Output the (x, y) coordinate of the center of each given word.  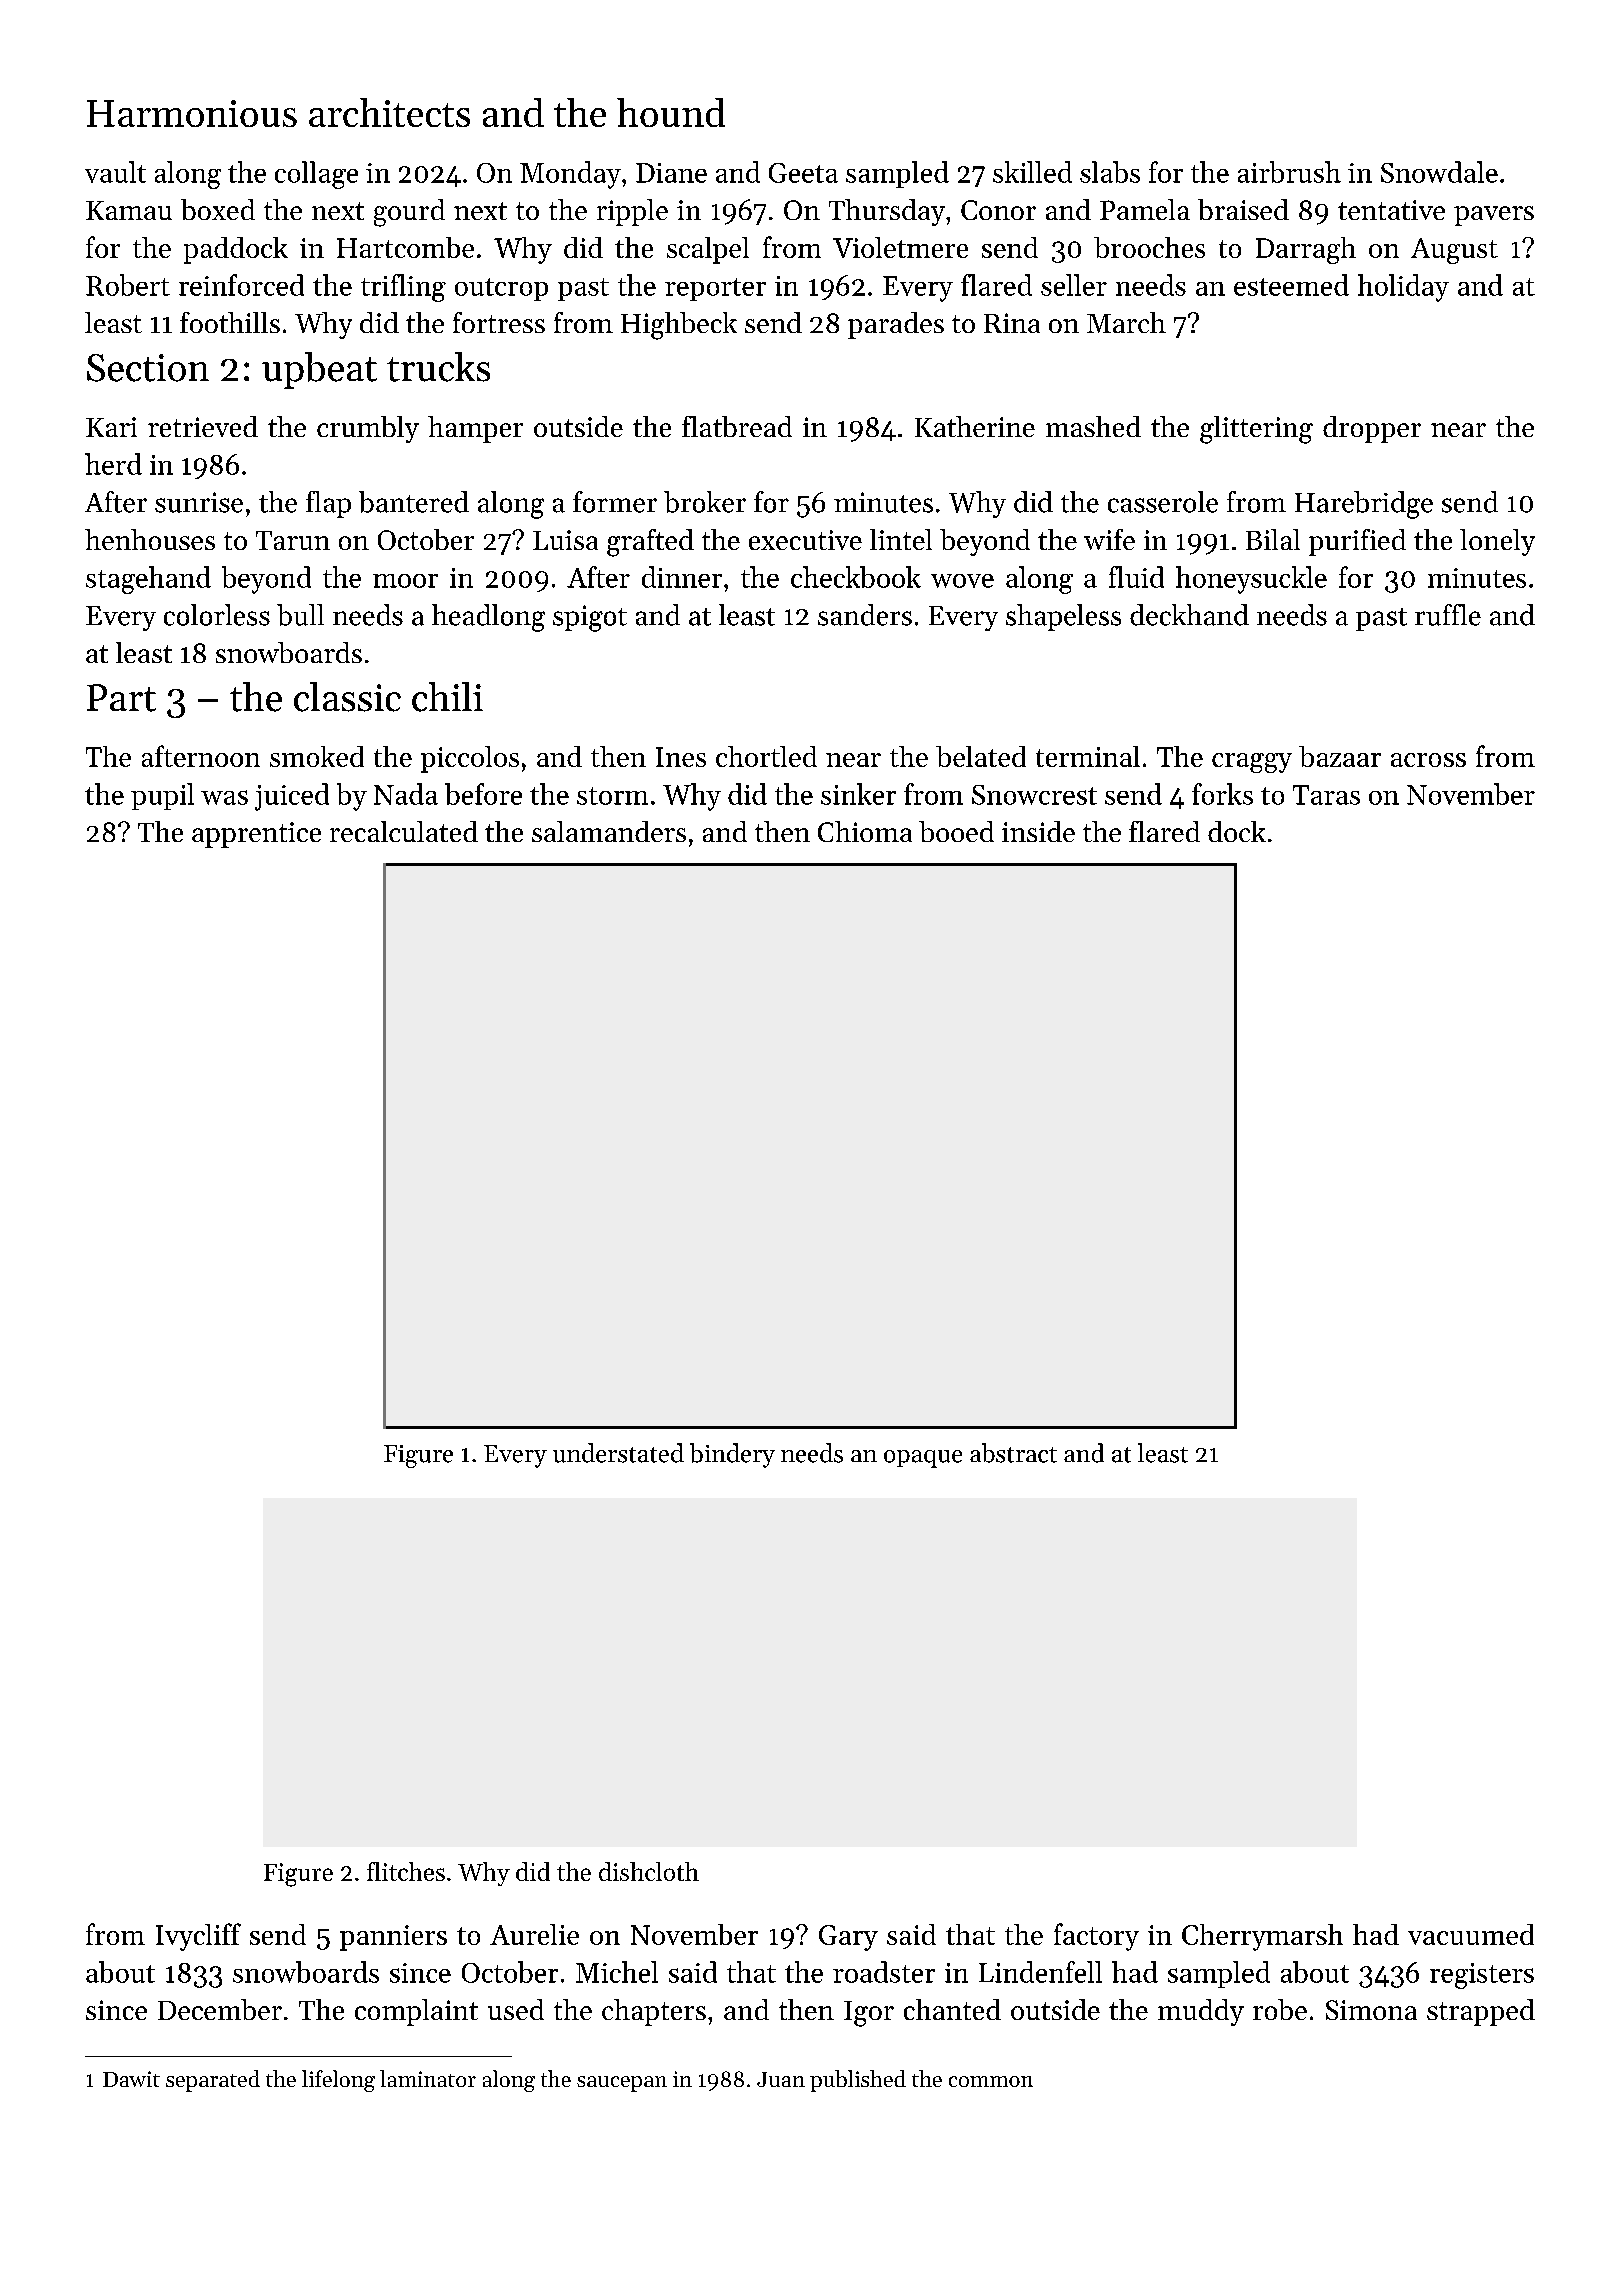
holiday (1403, 288)
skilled (1032, 172)
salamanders (609, 831)
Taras (1326, 795)
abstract (1013, 1453)
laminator (428, 2078)
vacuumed (1471, 1934)
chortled (766, 756)
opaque (923, 1459)
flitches (406, 1871)
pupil (162, 796)
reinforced (241, 285)
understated (618, 1453)
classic (347, 697)
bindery (732, 1455)
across (1428, 760)
